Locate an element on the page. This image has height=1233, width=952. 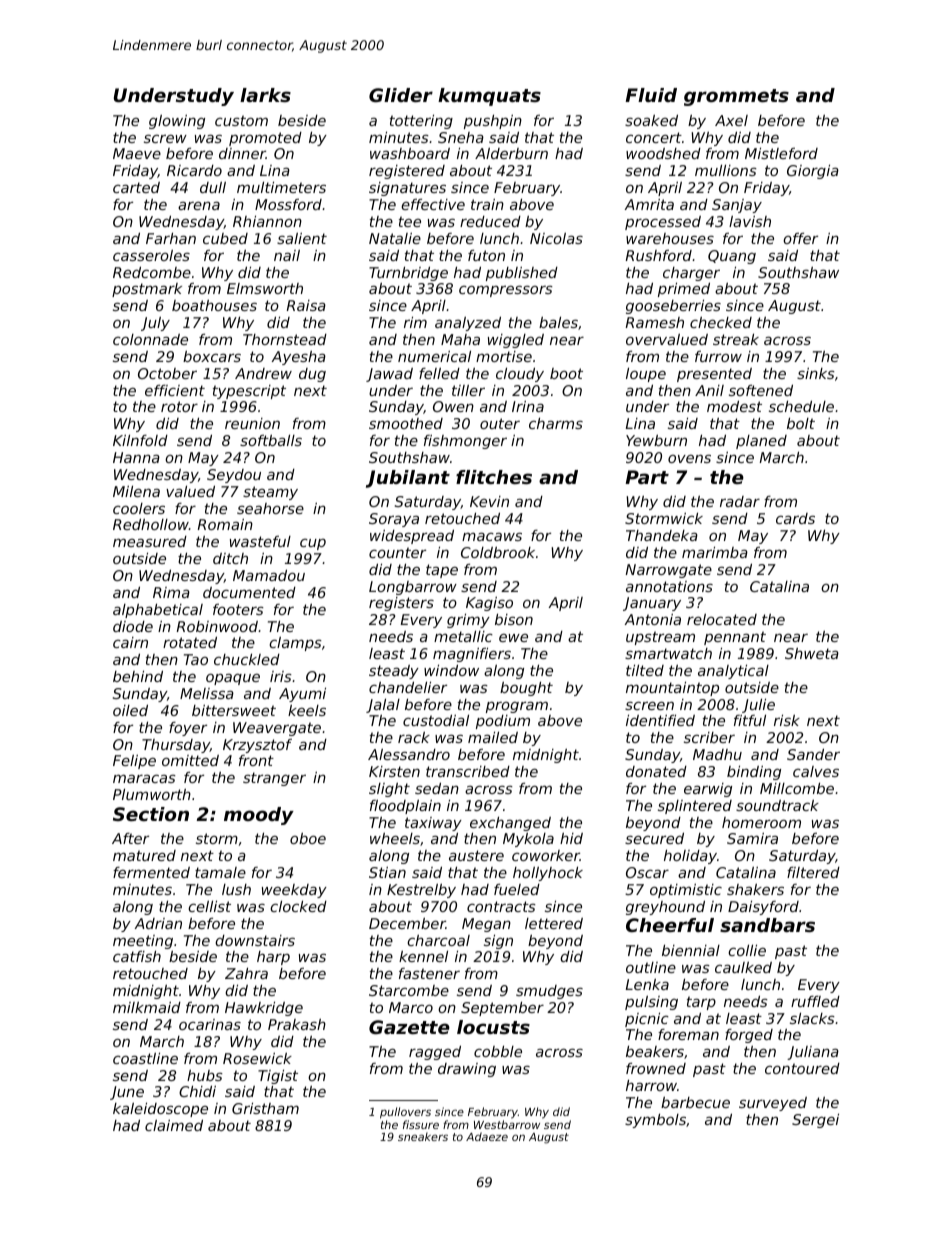
Fluid is located at coordinates (651, 95).
